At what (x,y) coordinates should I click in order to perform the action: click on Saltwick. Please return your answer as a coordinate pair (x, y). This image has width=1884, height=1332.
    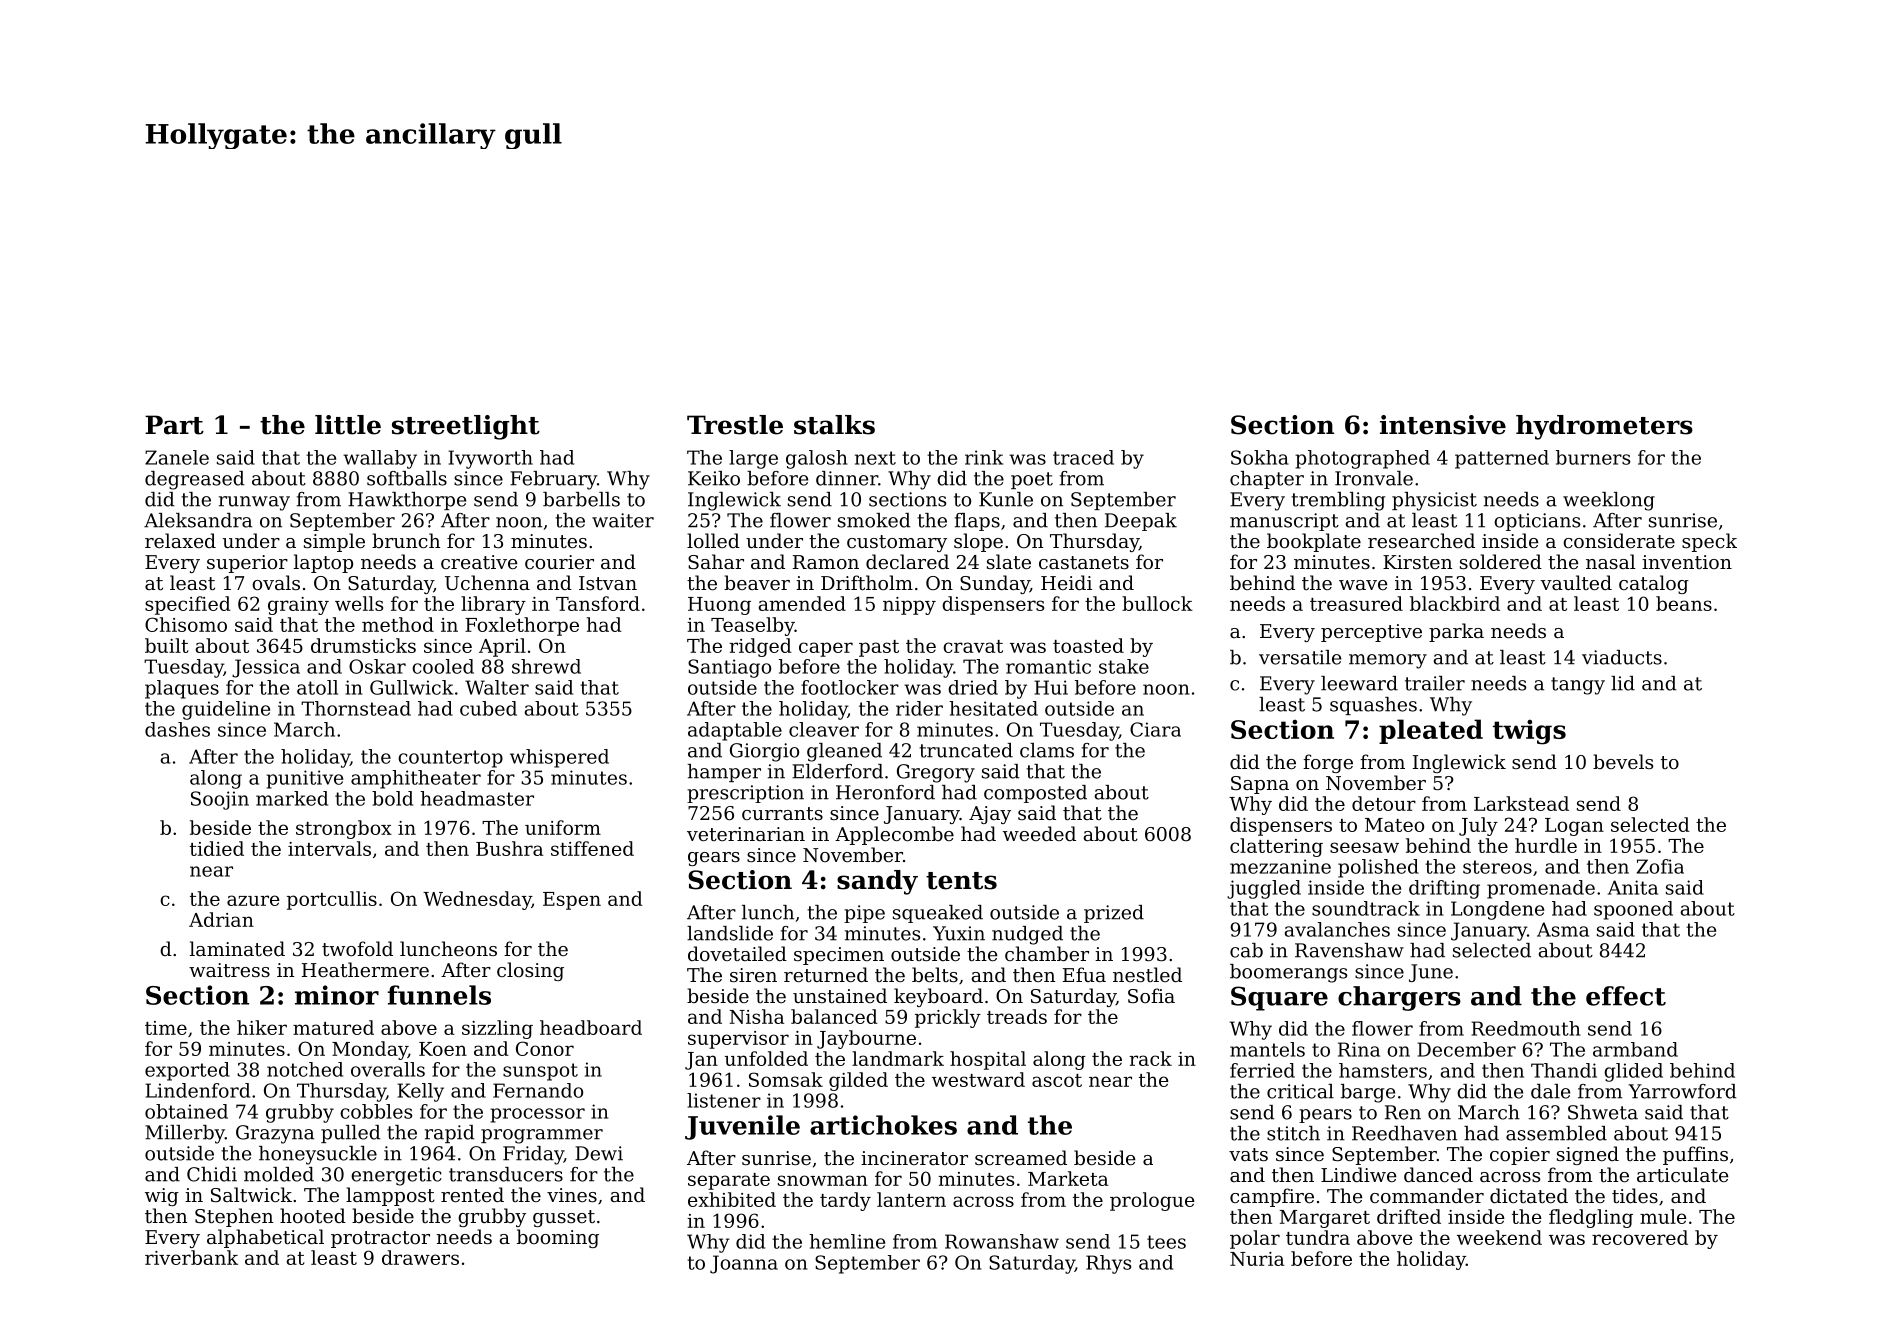
    Looking at the image, I should click on (251, 1194).
